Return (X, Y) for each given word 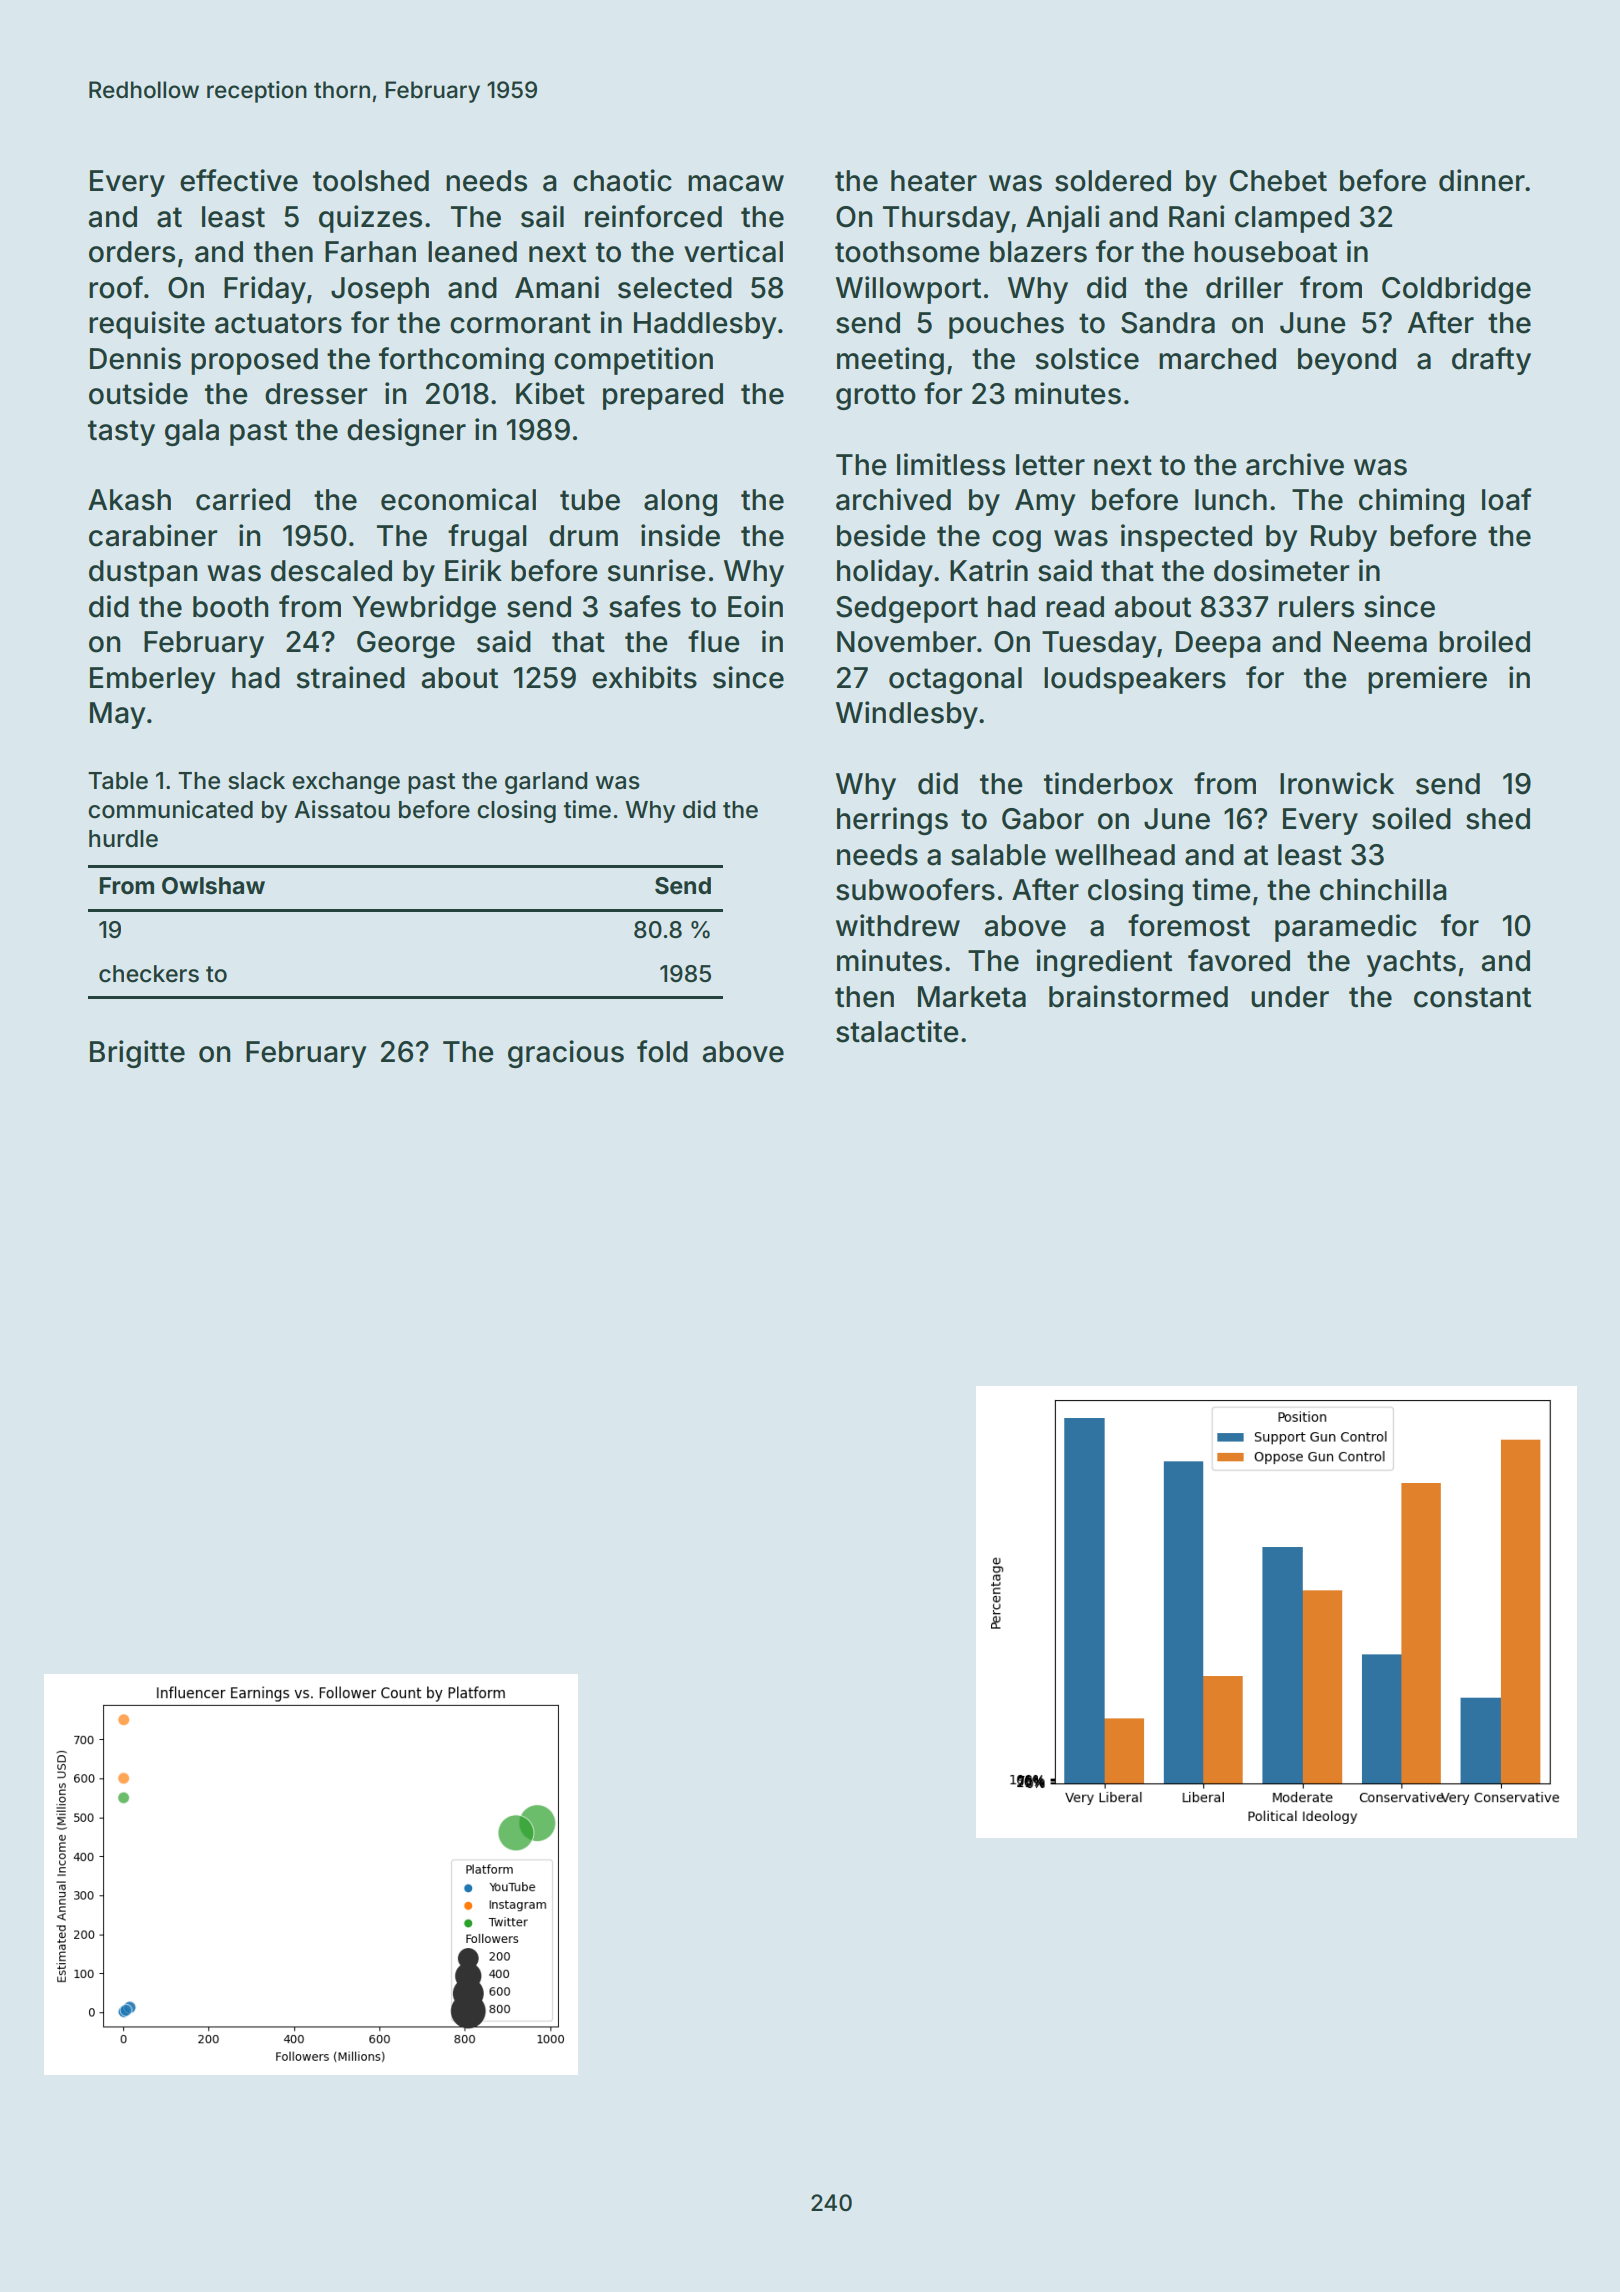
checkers (149, 974)
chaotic (622, 180)
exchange (346, 783)
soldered (1113, 181)
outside (138, 393)
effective (239, 180)
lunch (1231, 500)
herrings (892, 821)
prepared (663, 396)
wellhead (1115, 855)
